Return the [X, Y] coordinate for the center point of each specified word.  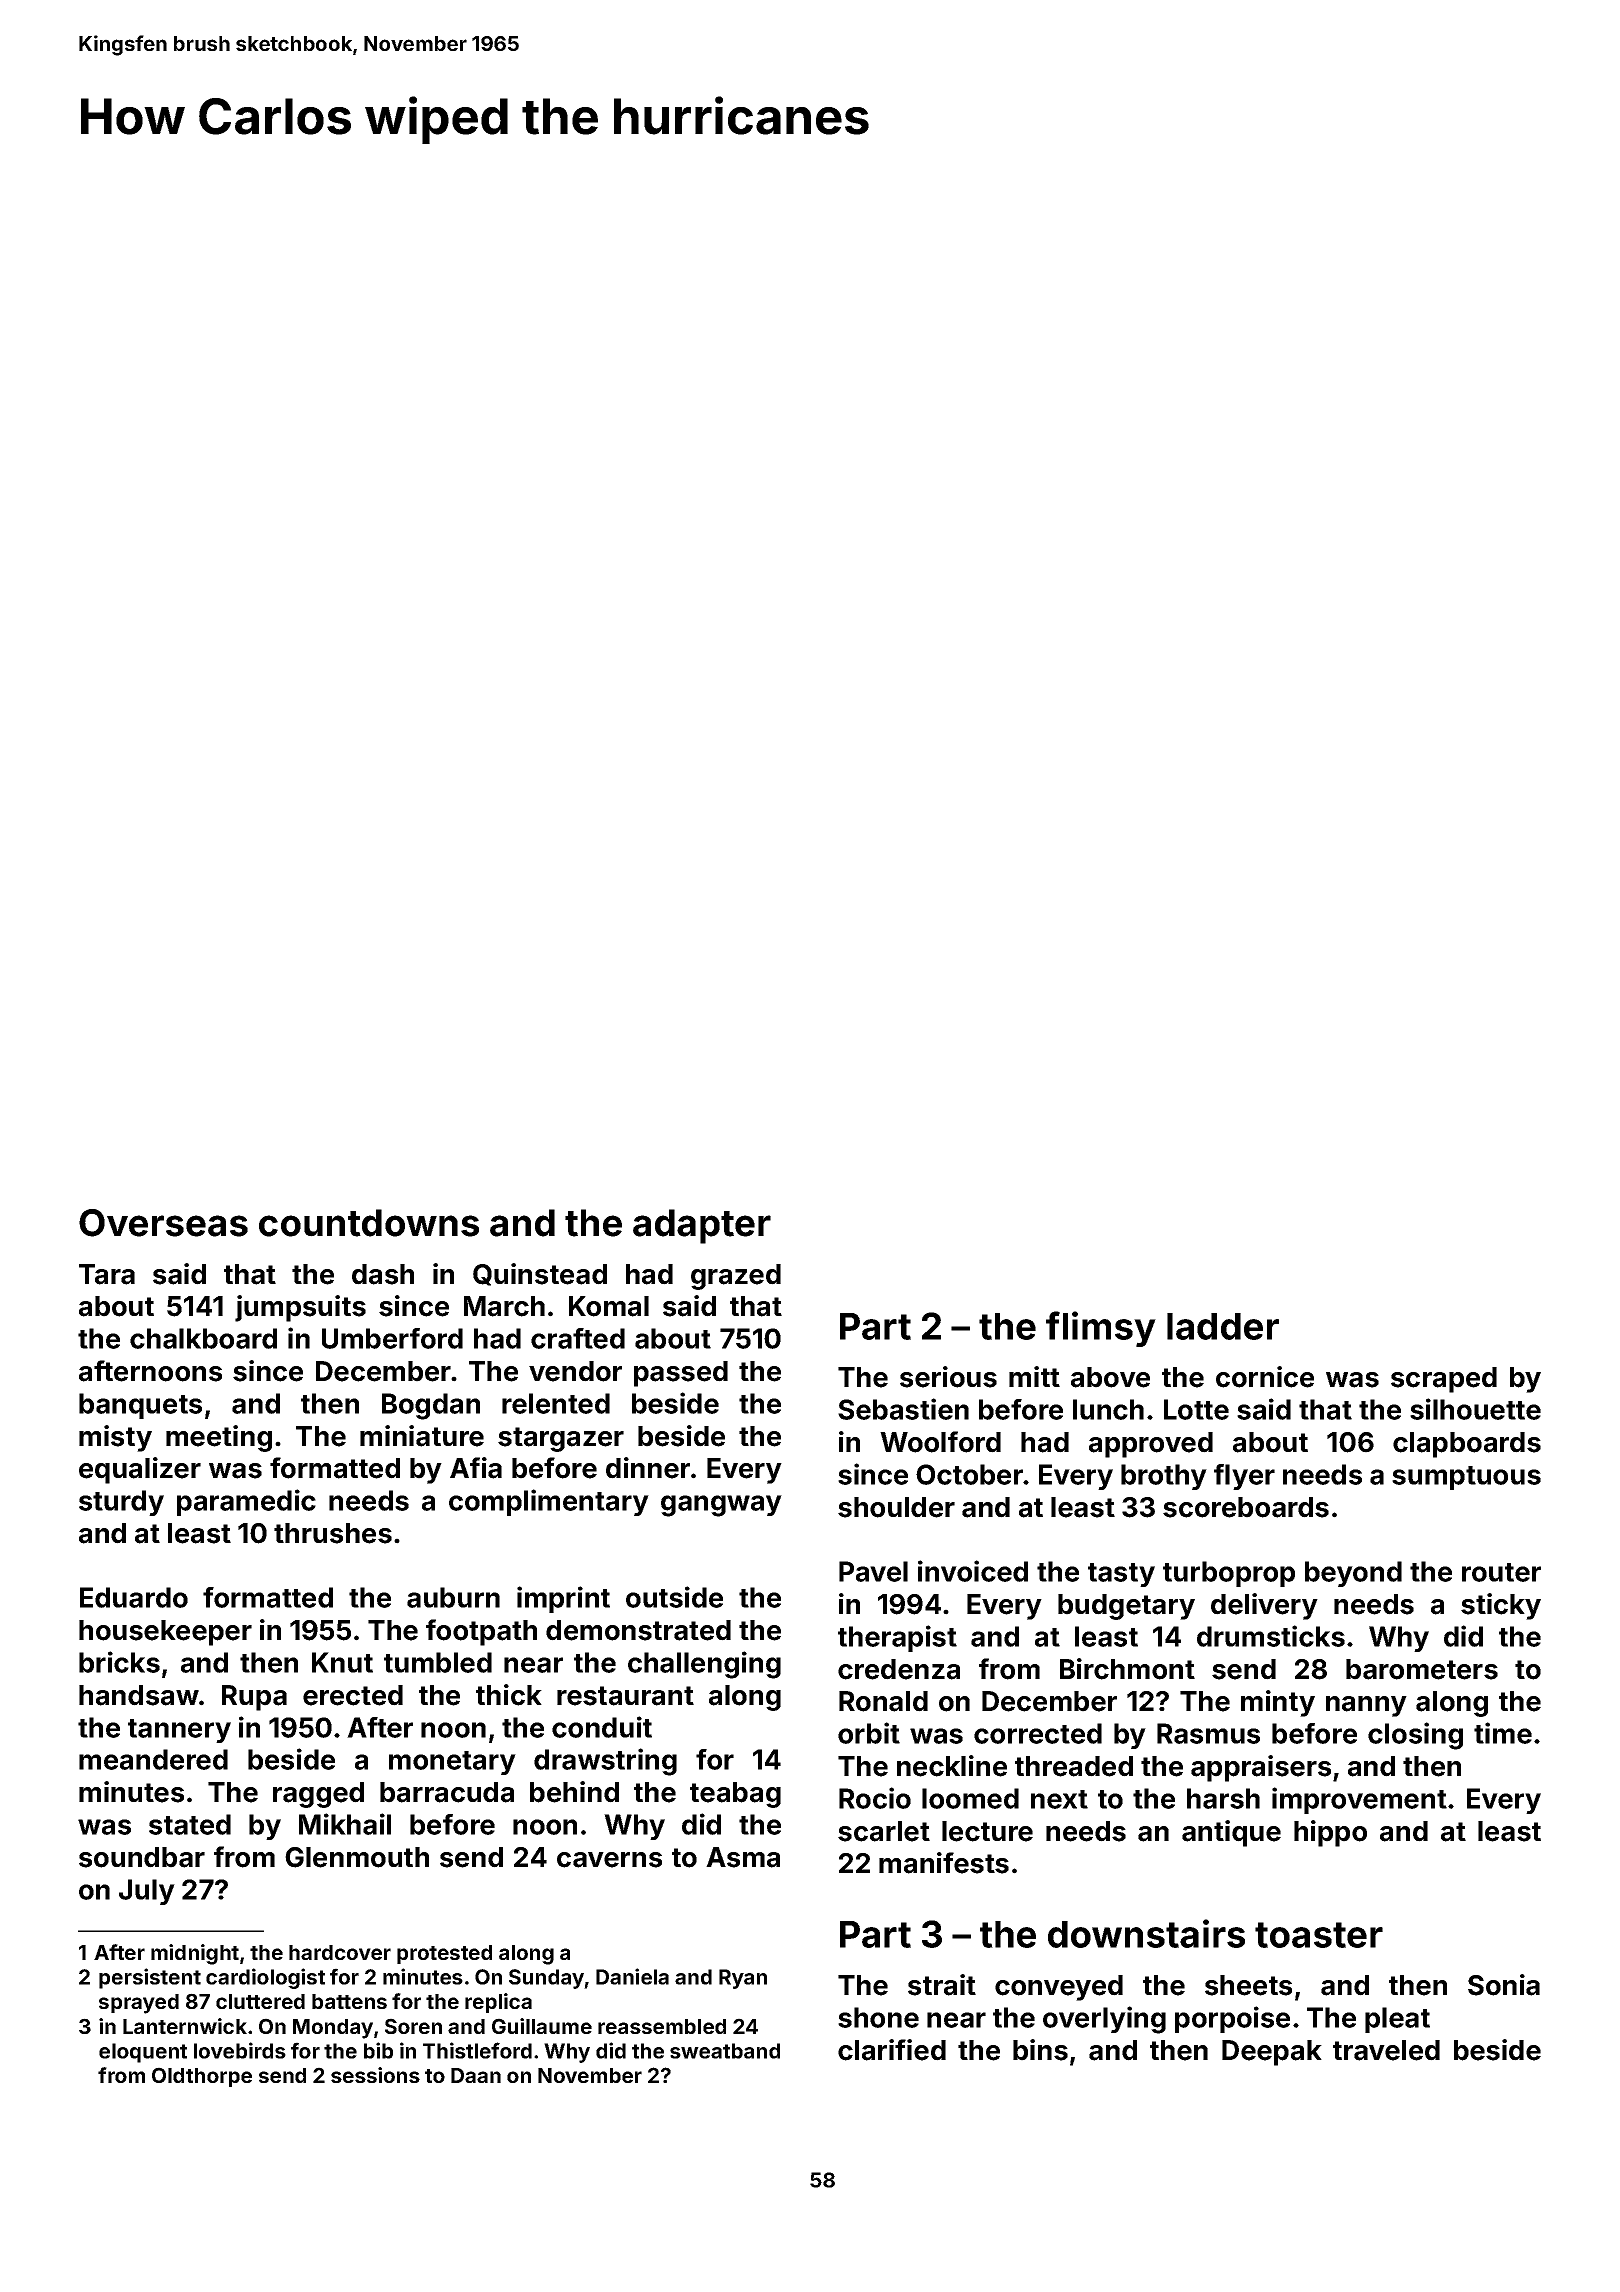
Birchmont [1127, 1669]
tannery [179, 1731]
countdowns [369, 1223]
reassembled [662, 2026]
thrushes [333, 1533]
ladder [1223, 1326]
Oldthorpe [202, 2077]
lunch [1108, 1409]
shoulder [896, 1507]
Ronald [883, 1701]
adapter [702, 1226]
